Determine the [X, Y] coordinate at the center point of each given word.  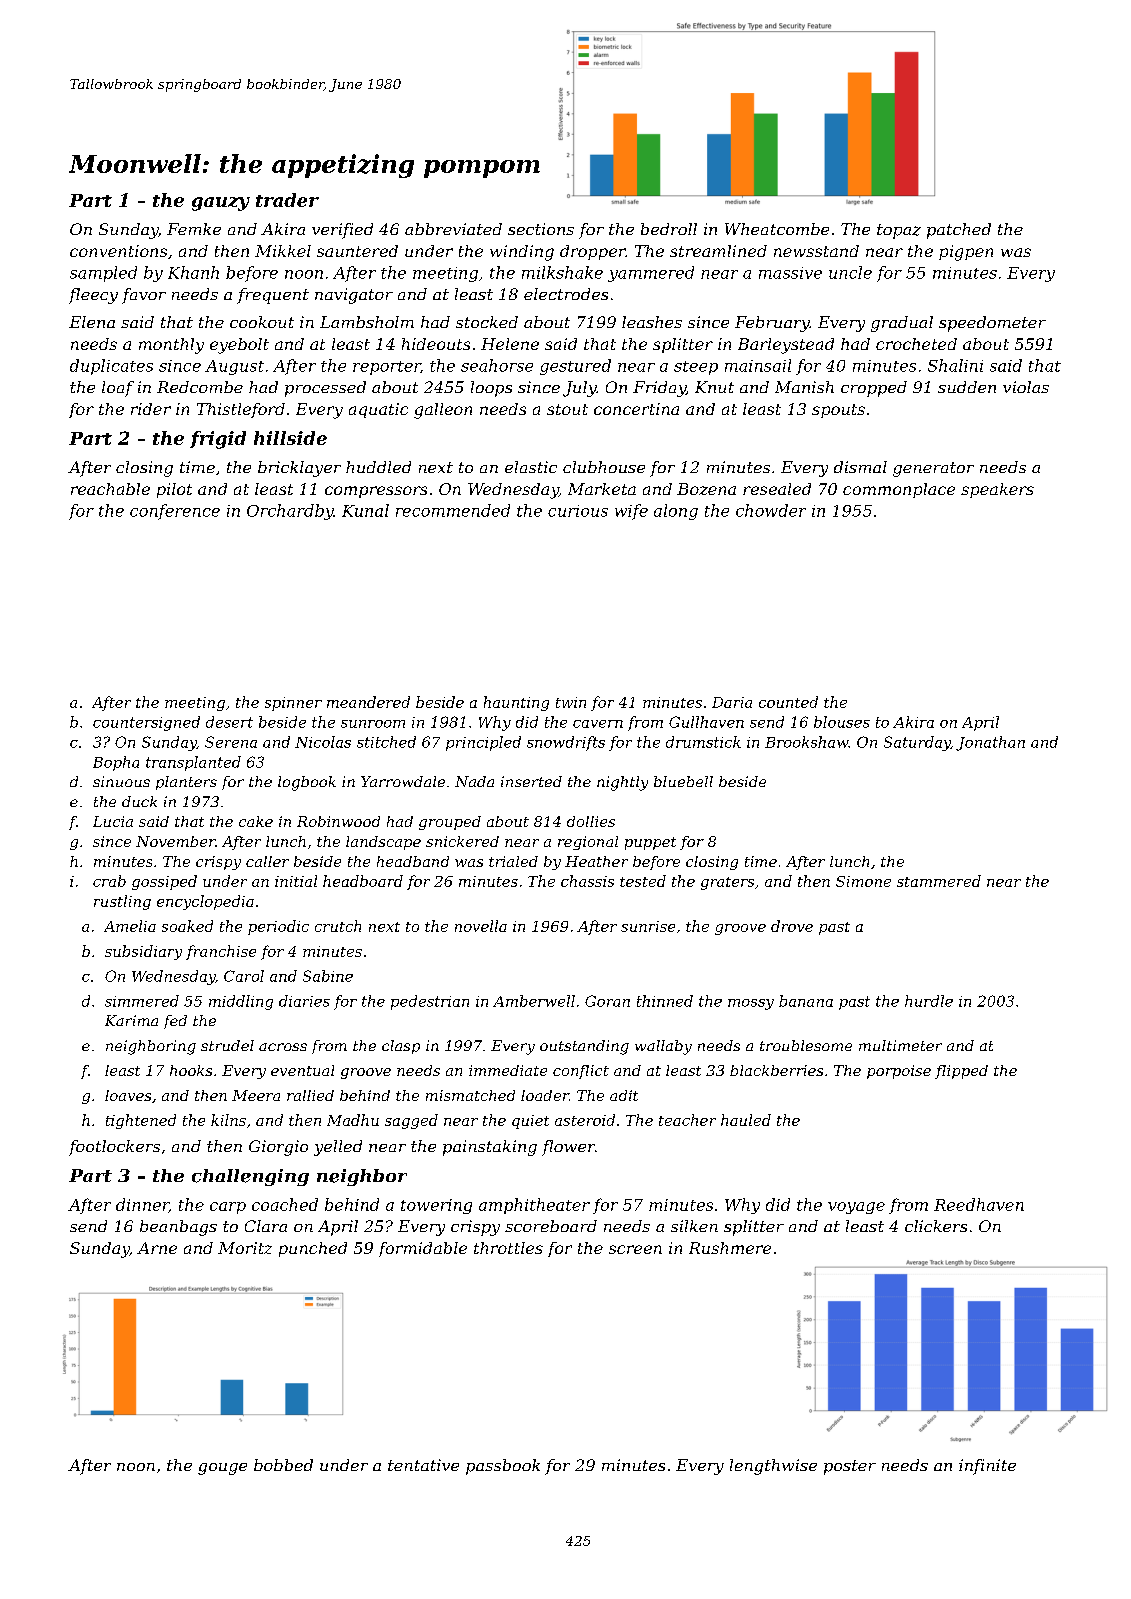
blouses [842, 722]
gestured [575, 367]
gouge [222, 1469]
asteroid [585, 1120]
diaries [304, 1001]
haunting [516, 703]
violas [1026, 387]
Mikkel [283, 251]
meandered [368, 702]
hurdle [929, 1001]
